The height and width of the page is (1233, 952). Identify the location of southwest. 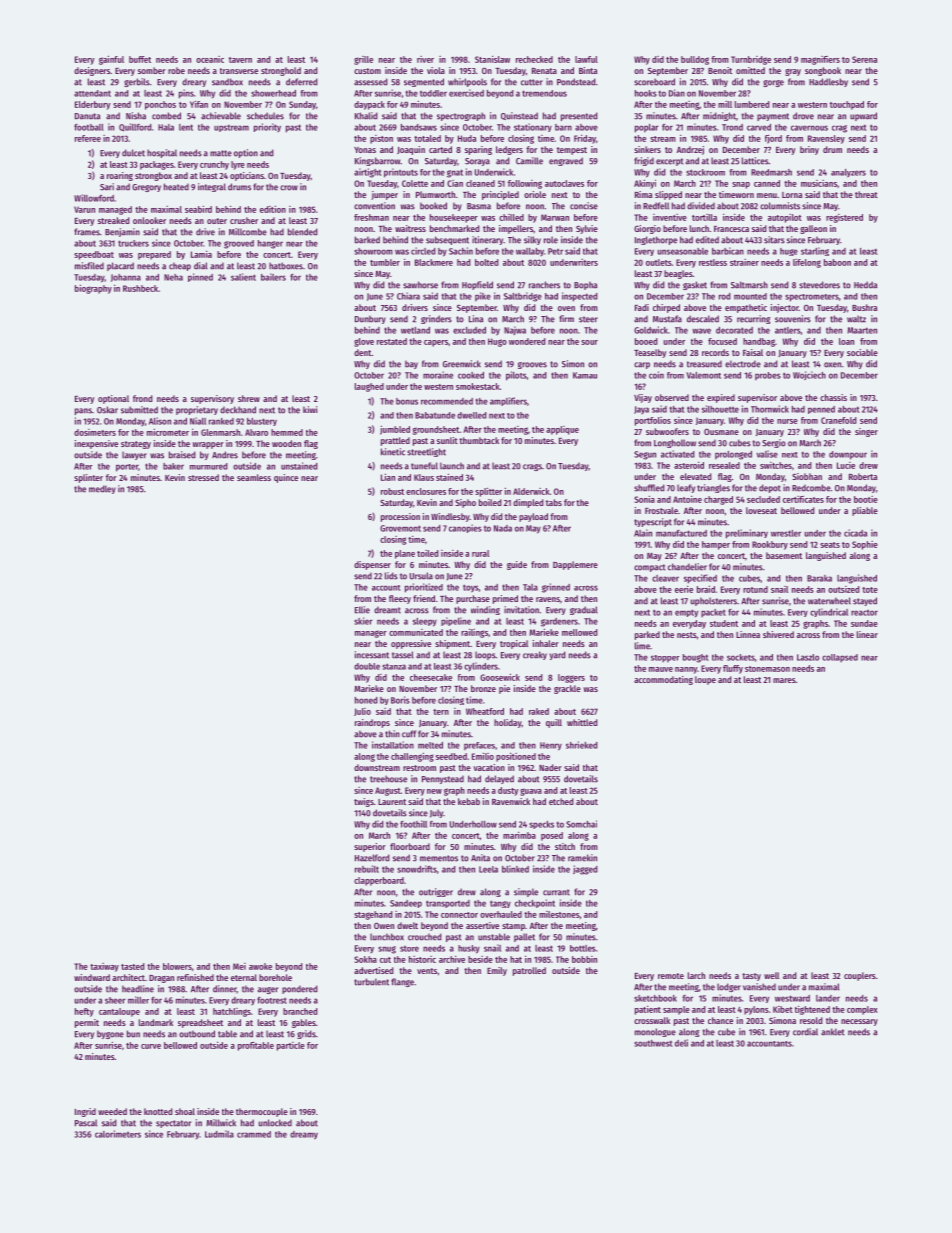
(653, 1043).
